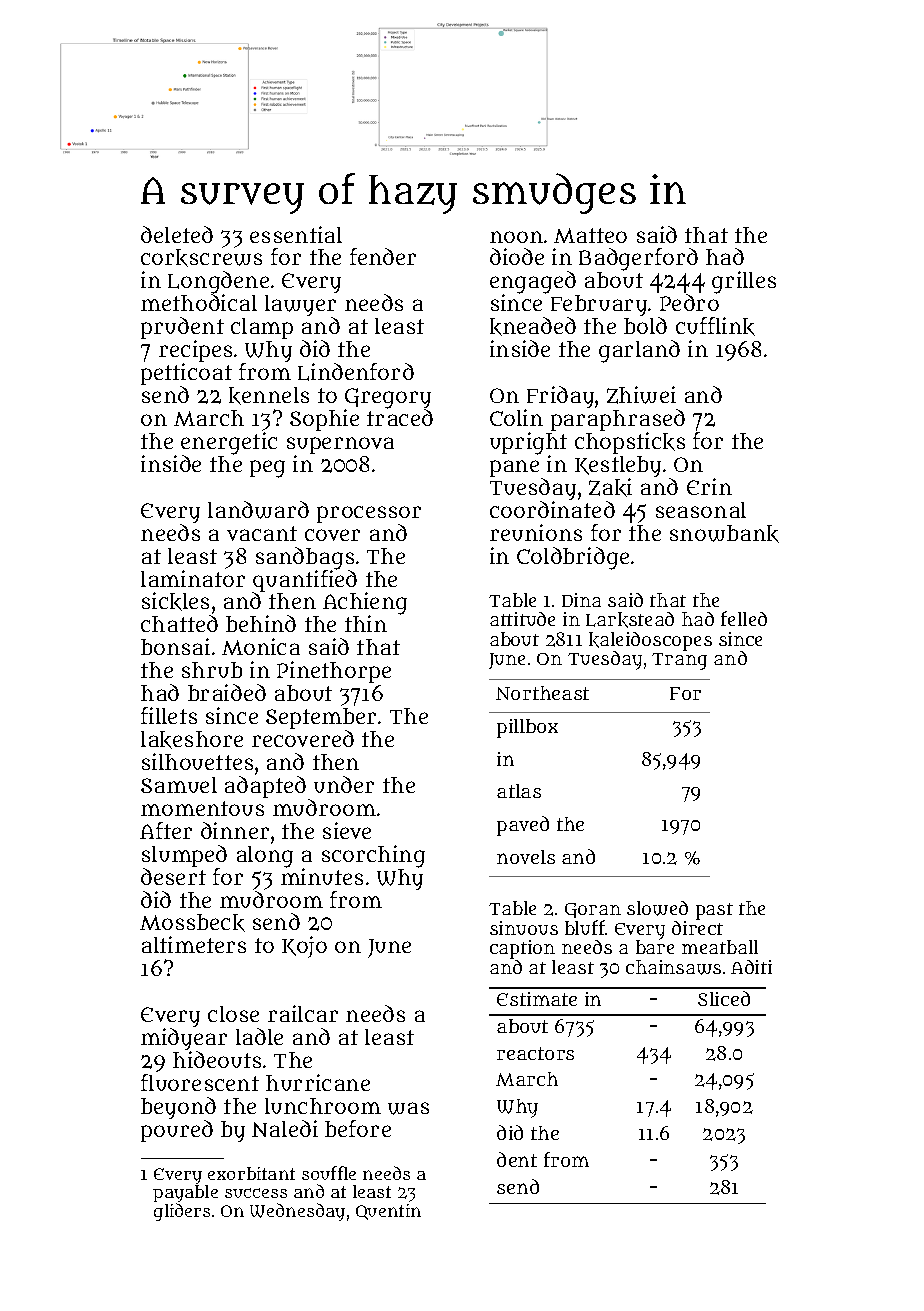 This document has height=1311, width=924. I want to click on grilles, so click(744, 282).
